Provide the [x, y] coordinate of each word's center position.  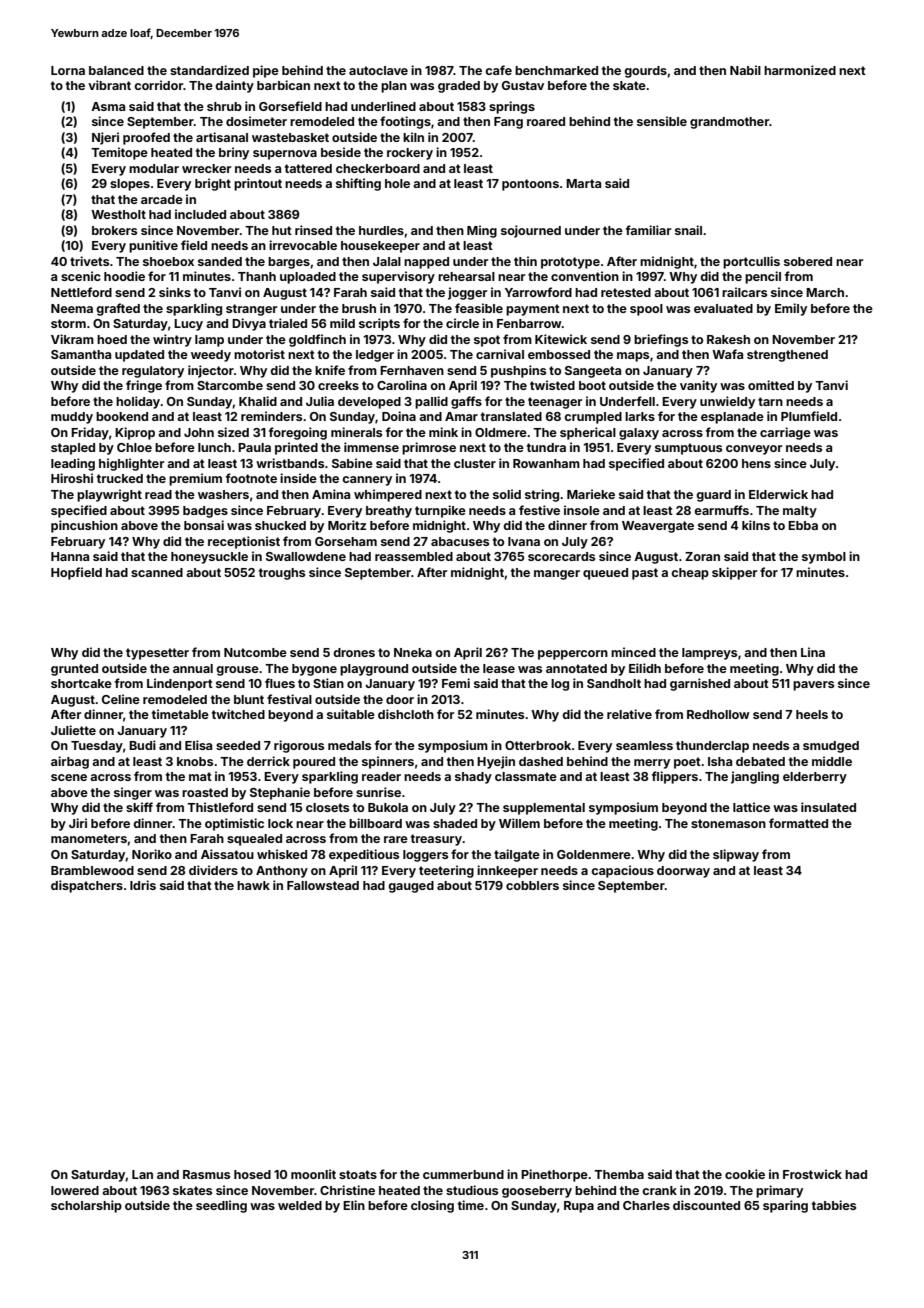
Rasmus [206, 1174]
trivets [89, 261]
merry [652, 764]
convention [585, 276]
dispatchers [87, 886]
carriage [785, 433]
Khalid [258, 401]
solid [507, 494]
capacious [622, 871]
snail [688, 230]
